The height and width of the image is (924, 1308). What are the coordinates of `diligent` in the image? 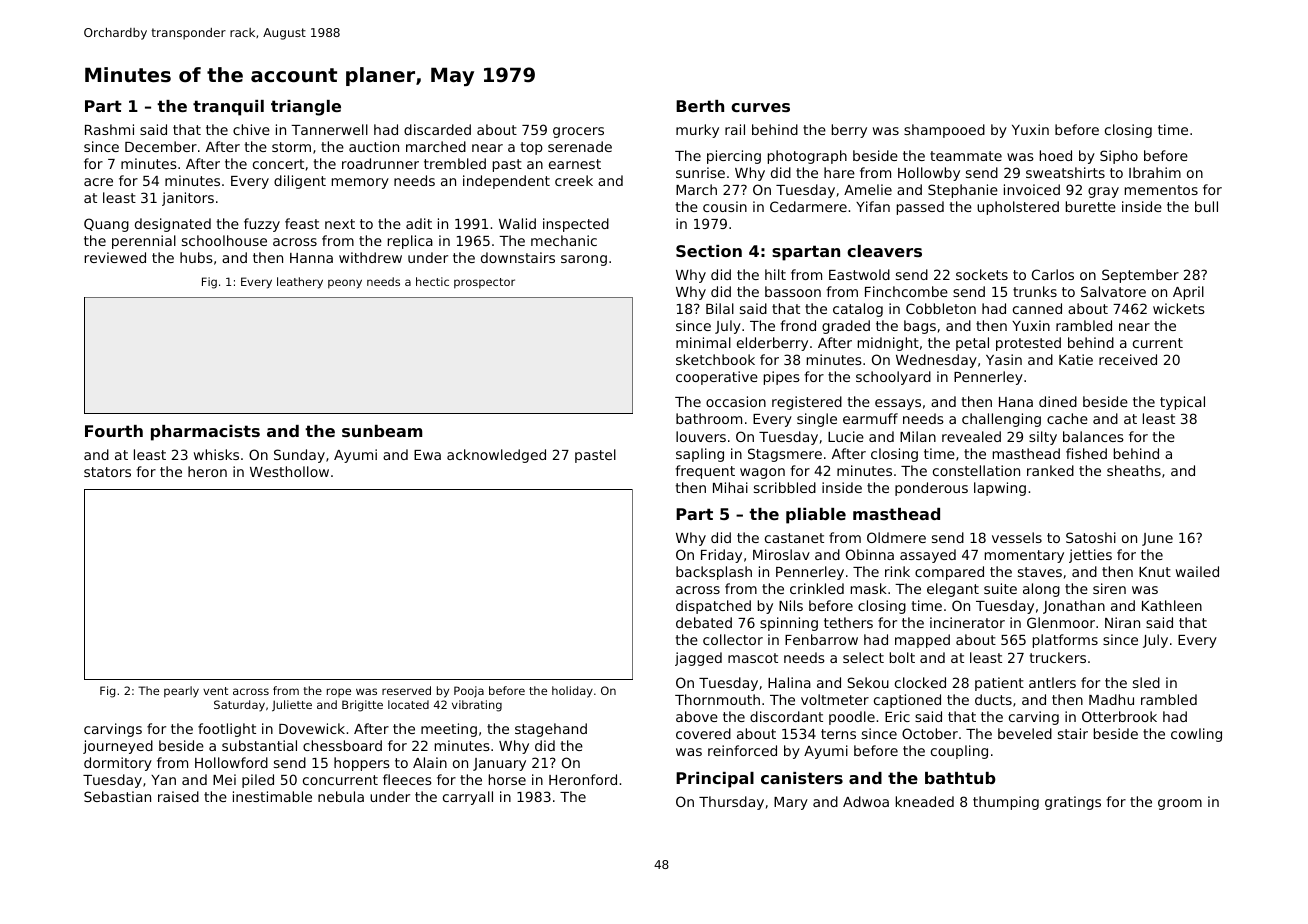 It's located at (300, 182).
